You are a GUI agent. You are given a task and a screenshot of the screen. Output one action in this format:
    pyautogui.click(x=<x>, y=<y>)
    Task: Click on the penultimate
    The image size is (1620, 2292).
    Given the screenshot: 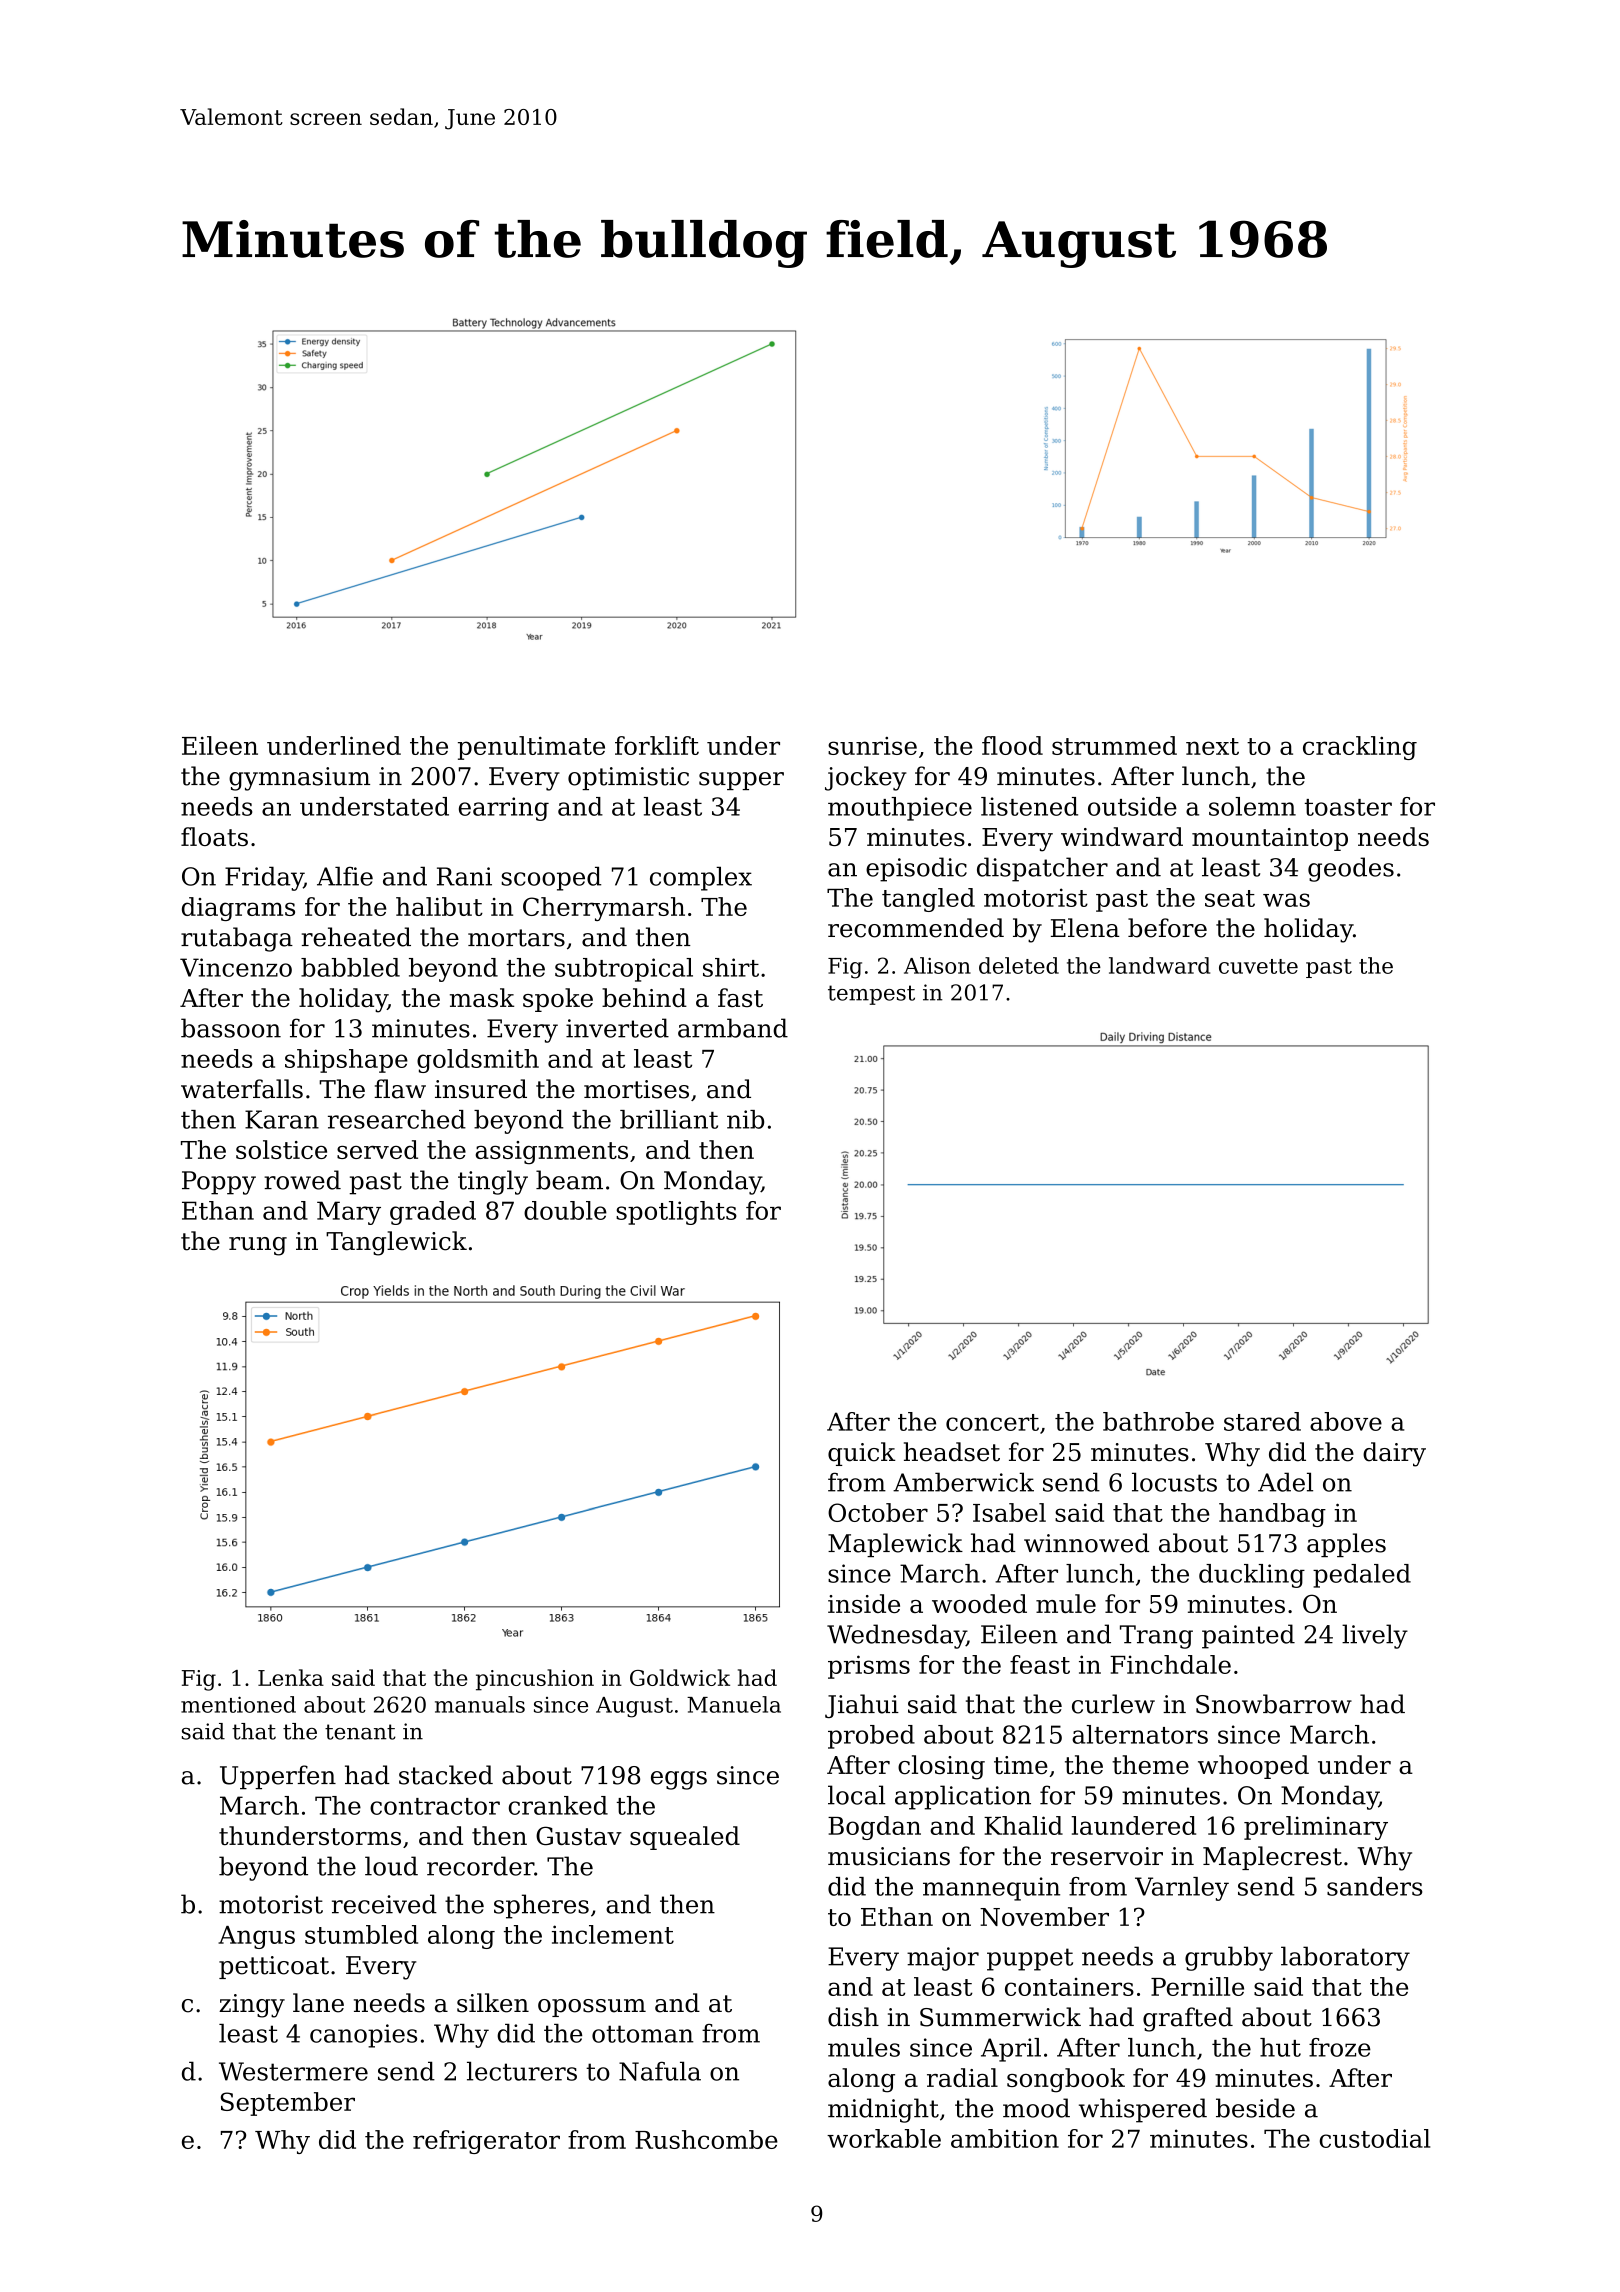 What is the action you would take?
    pyautogui.click(x=531, y=748)
